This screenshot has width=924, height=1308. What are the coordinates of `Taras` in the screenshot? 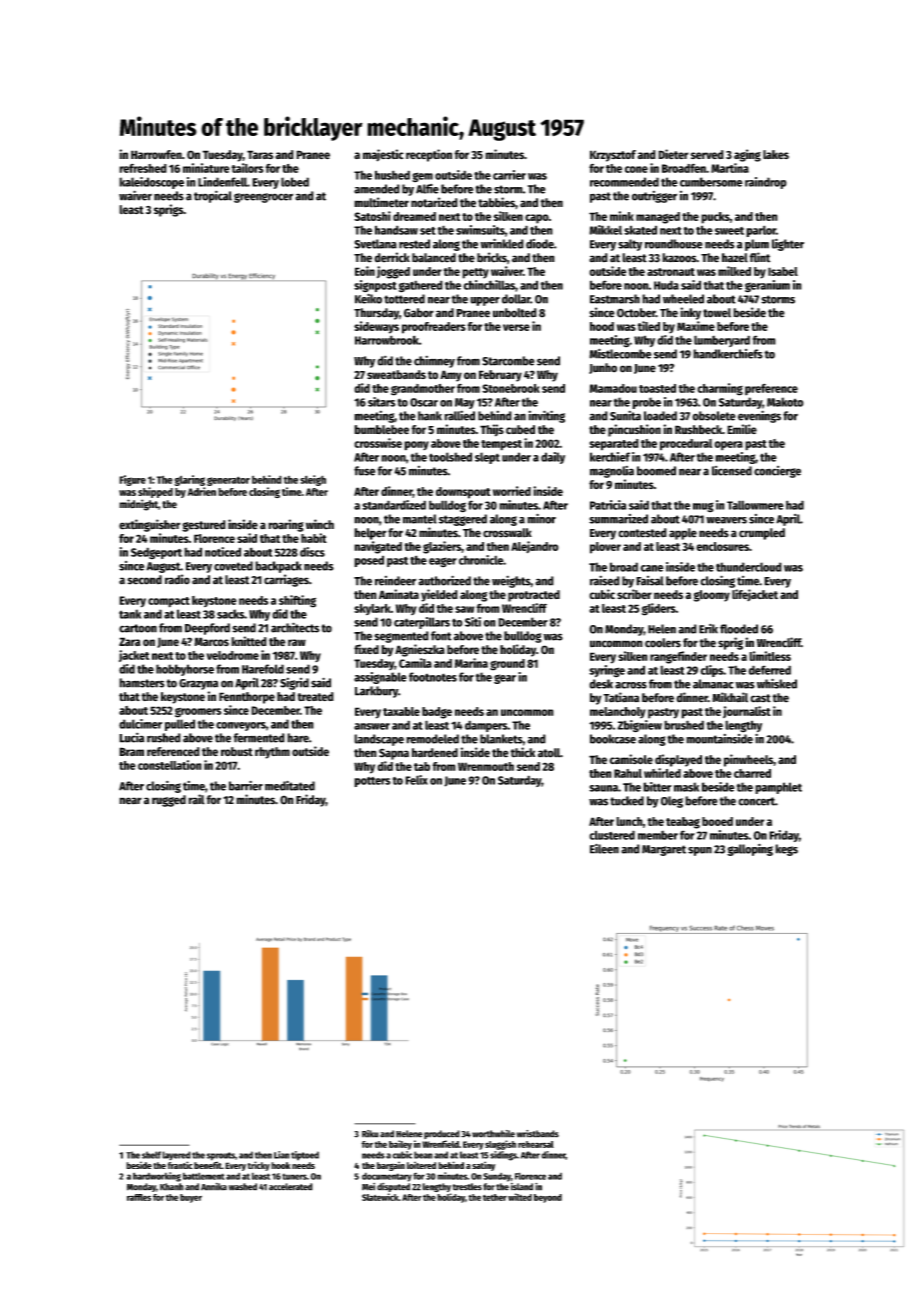 It's located at (260, 155).
